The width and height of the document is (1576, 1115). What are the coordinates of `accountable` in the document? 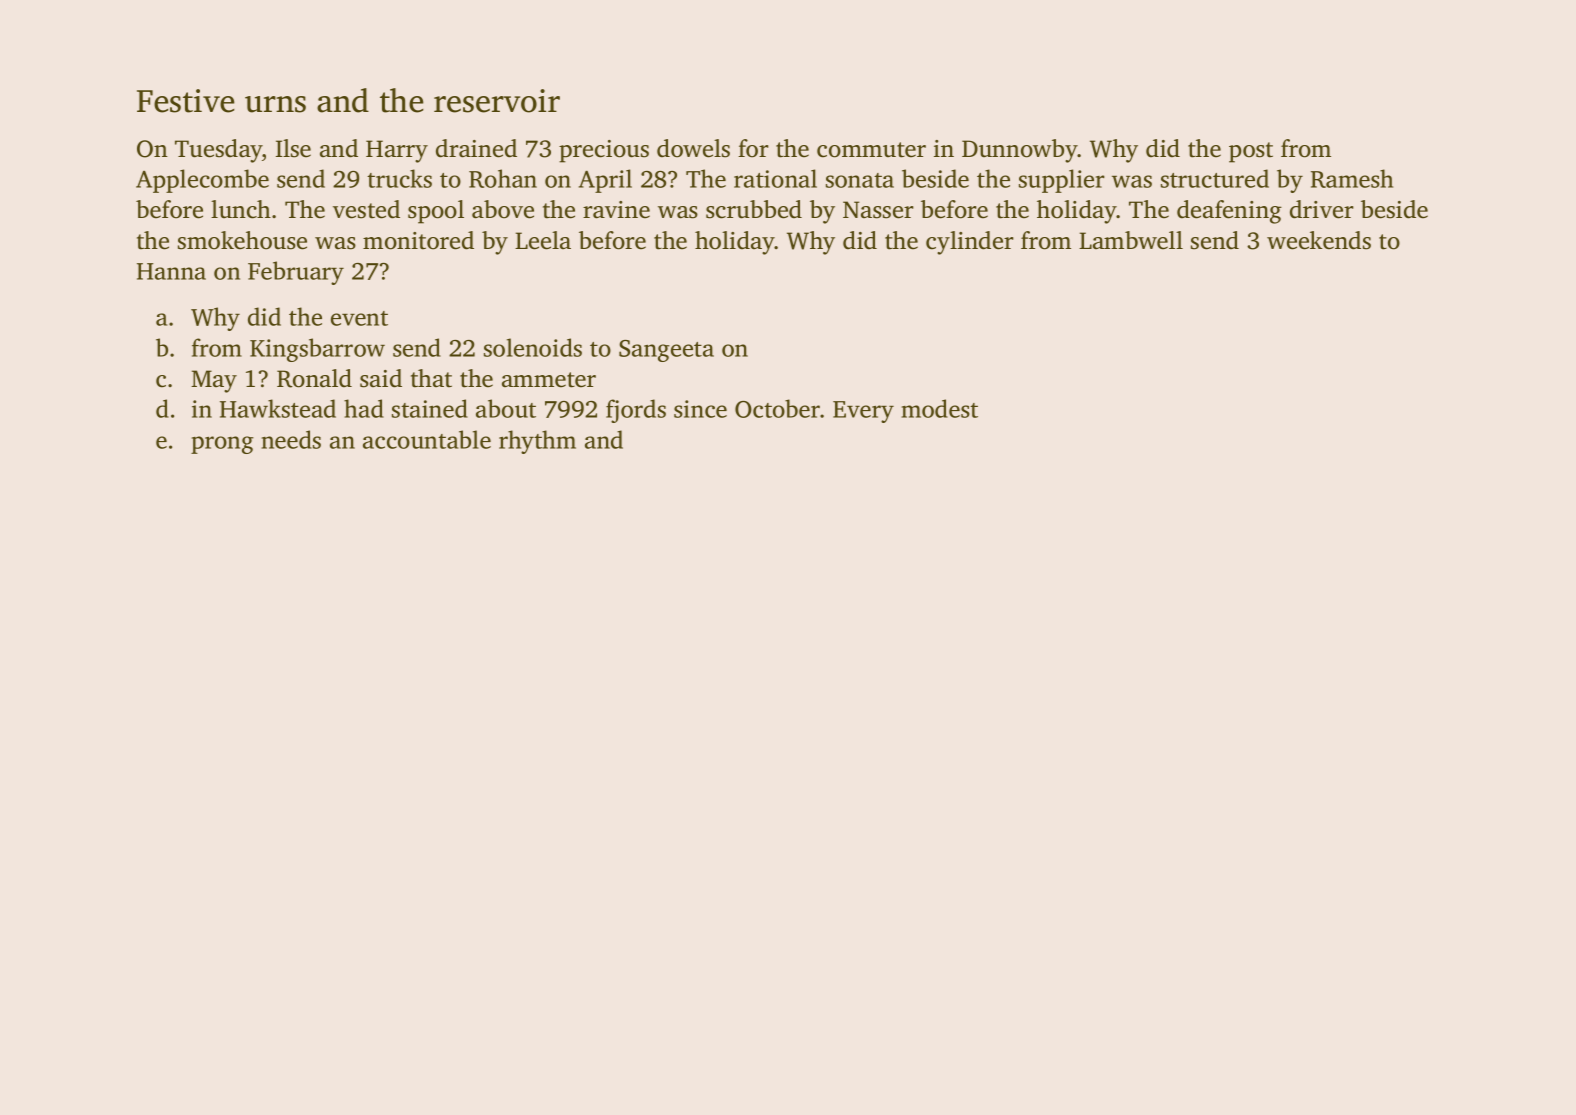 It's located at (427, 439).
